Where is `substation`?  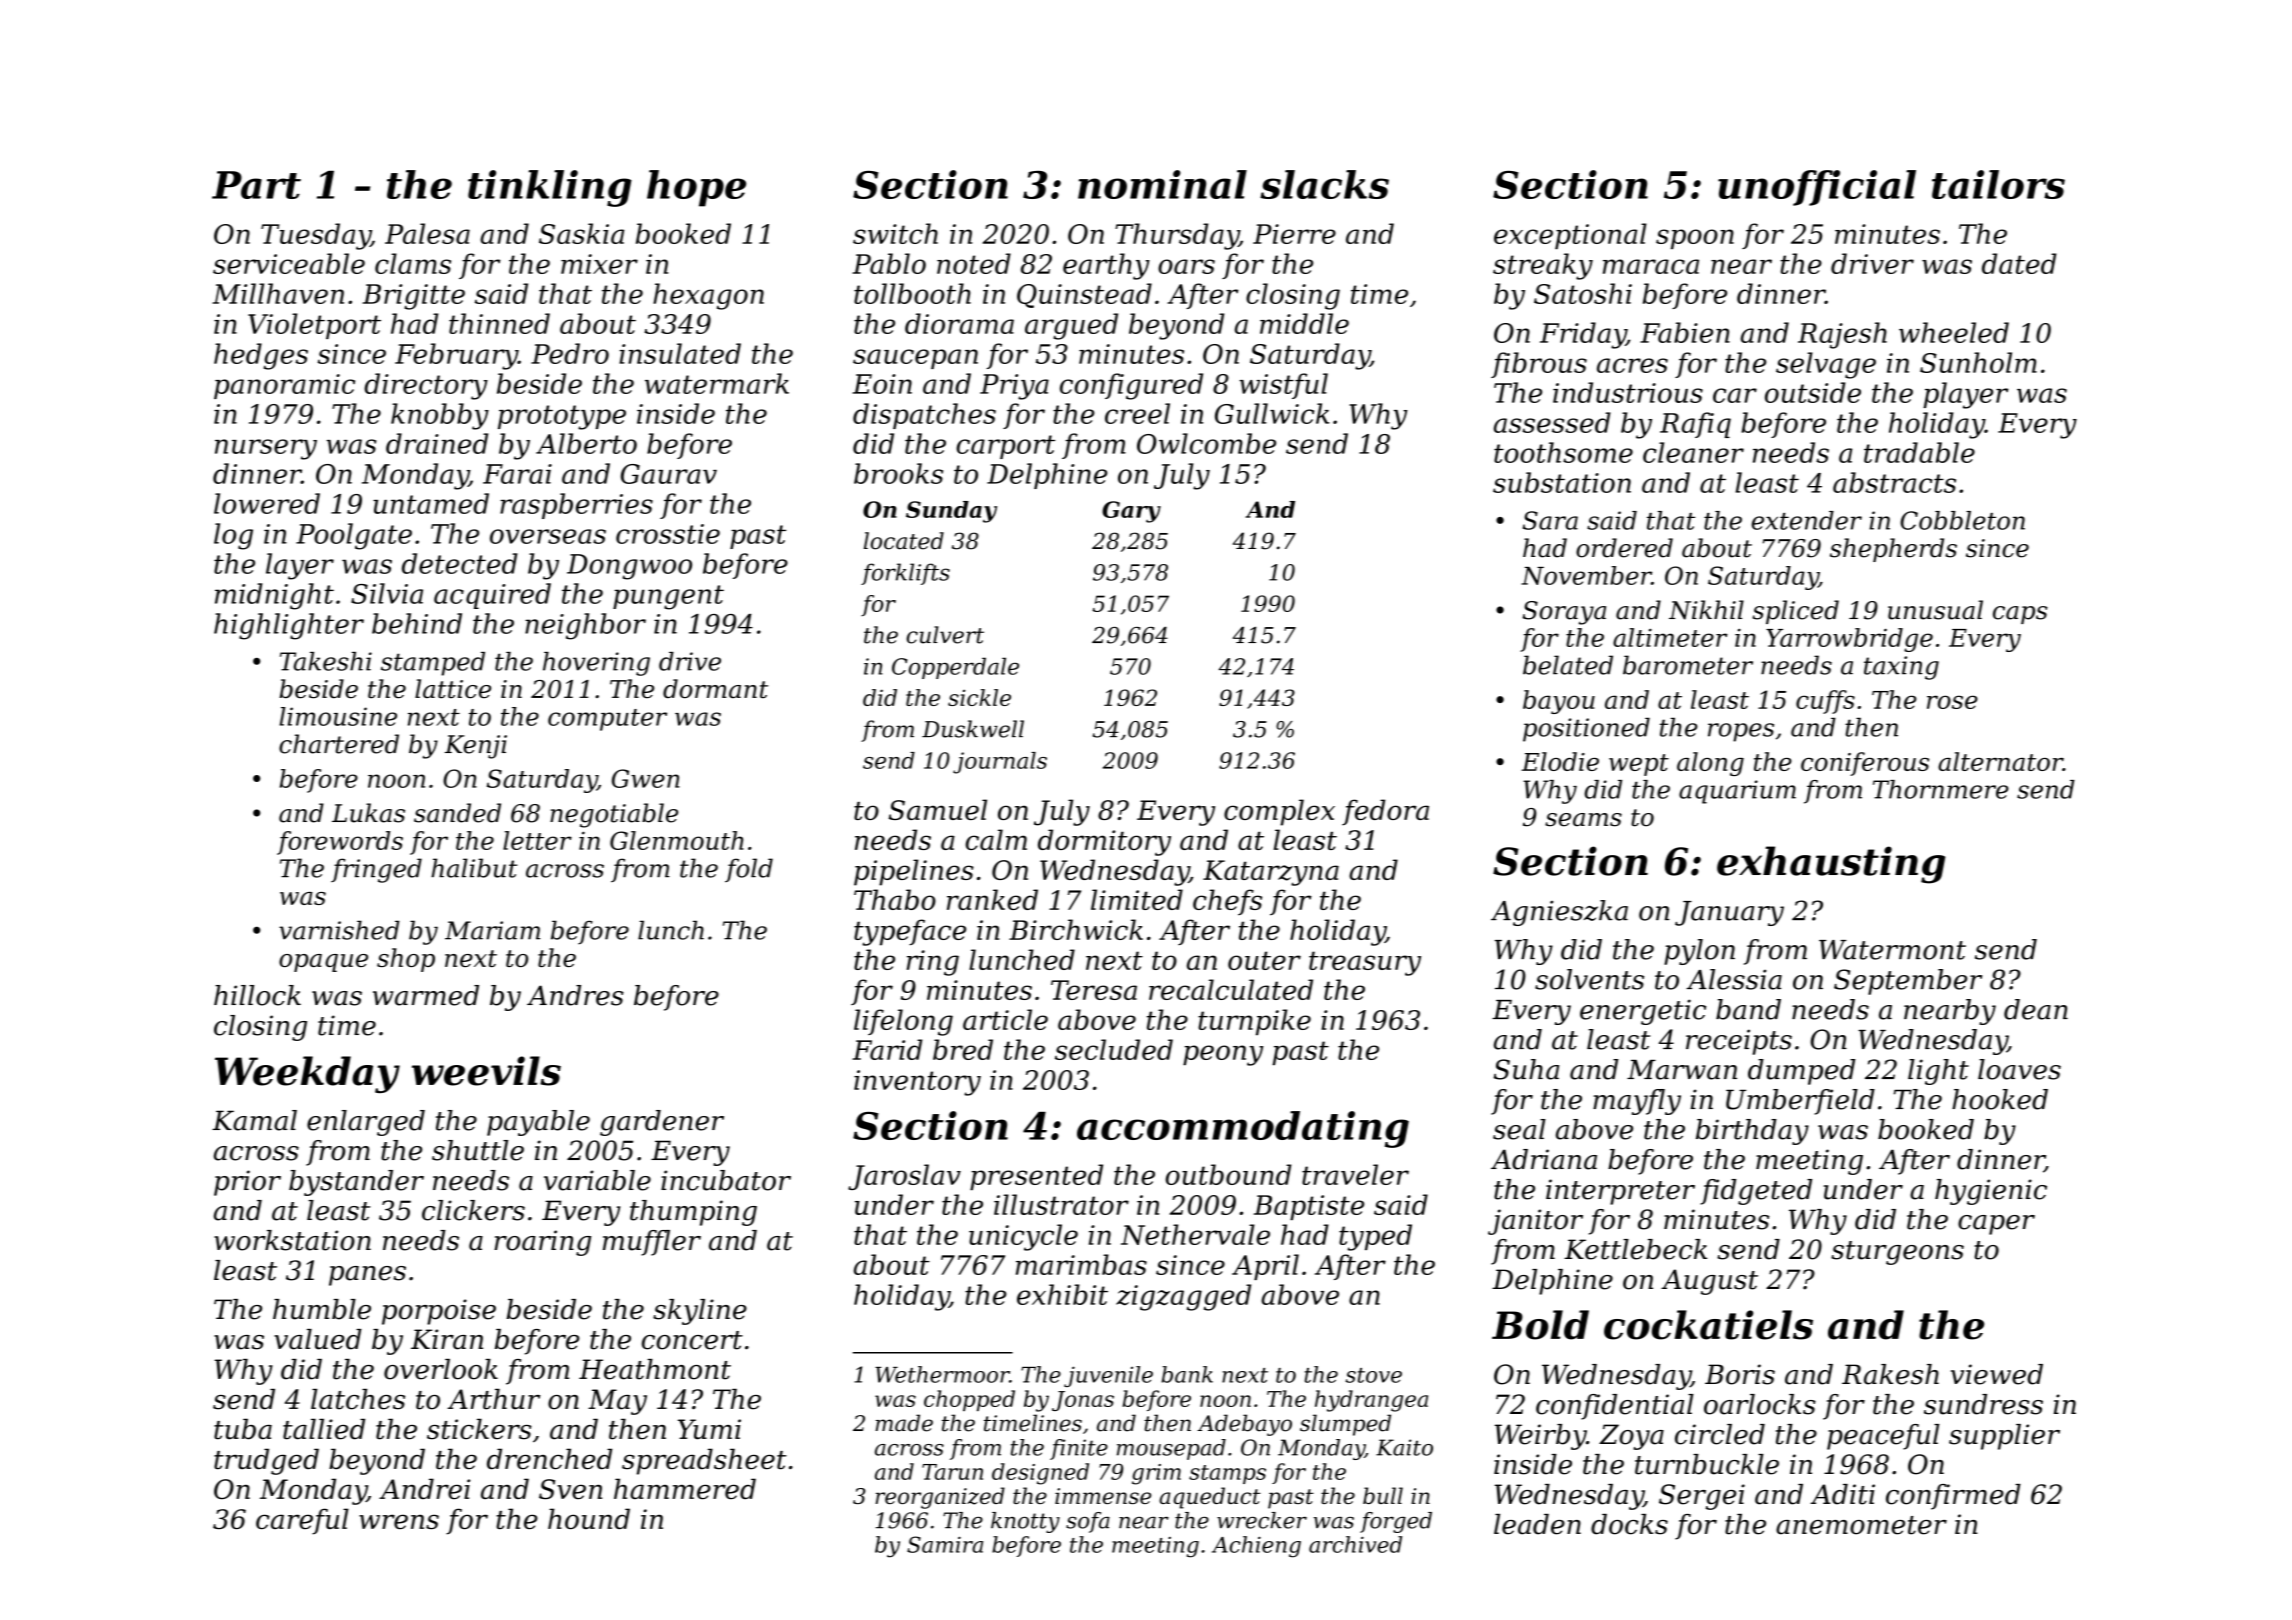
substation is located at coordinates (1562, 482).
